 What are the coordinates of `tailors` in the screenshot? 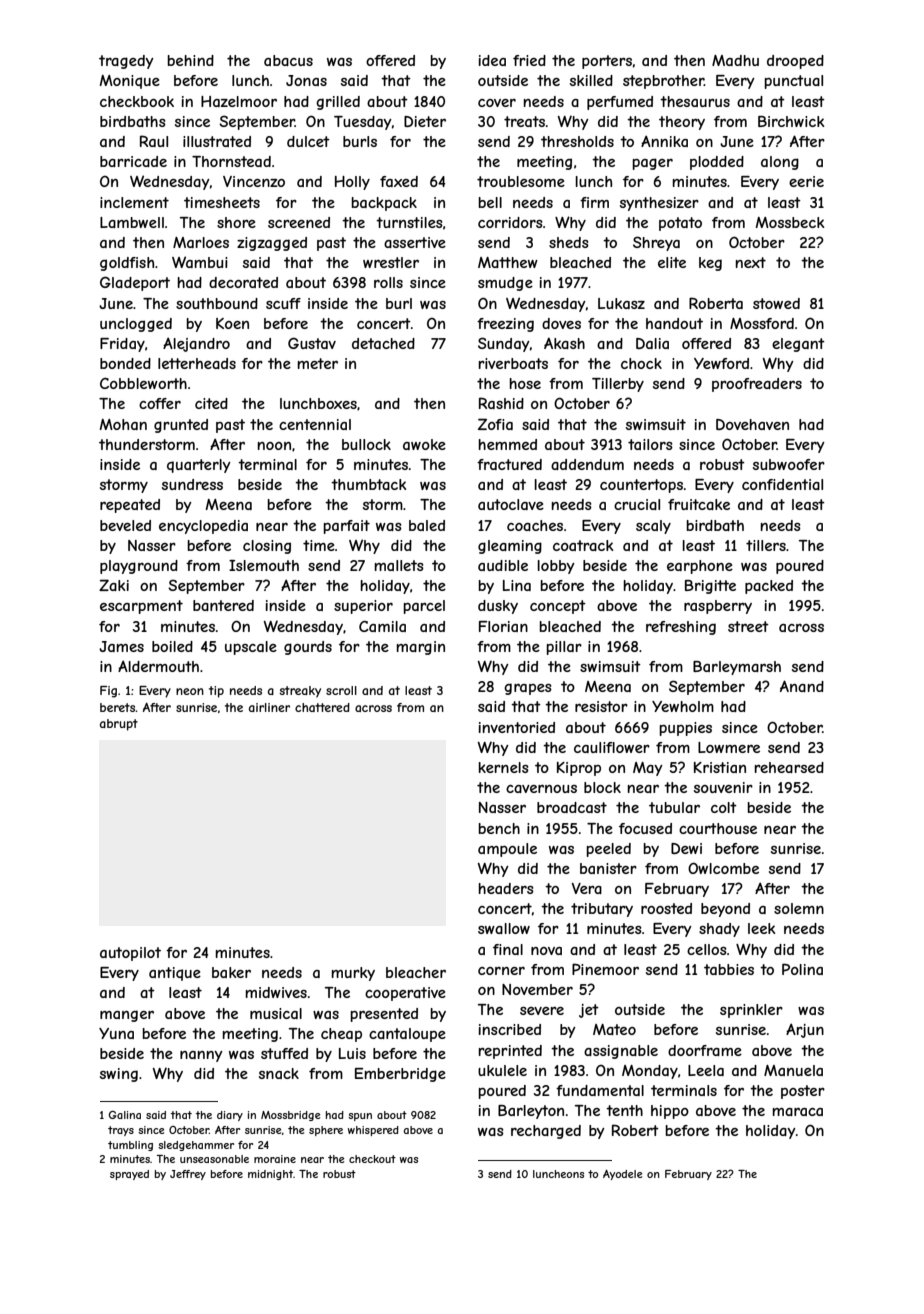 It's located at (650, 444).
